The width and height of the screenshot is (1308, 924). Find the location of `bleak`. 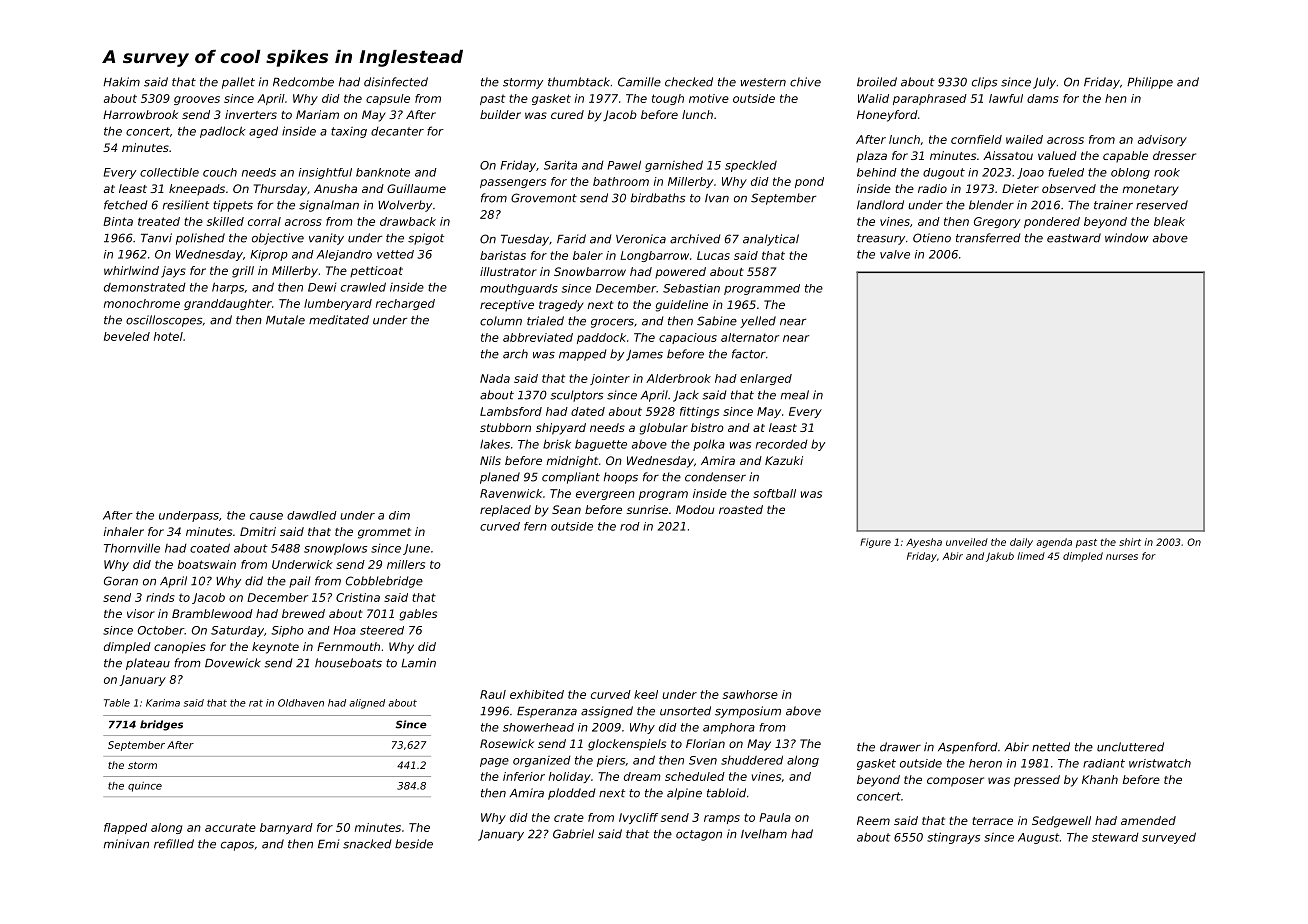

bleak is located at coordinates (1169, 221).
